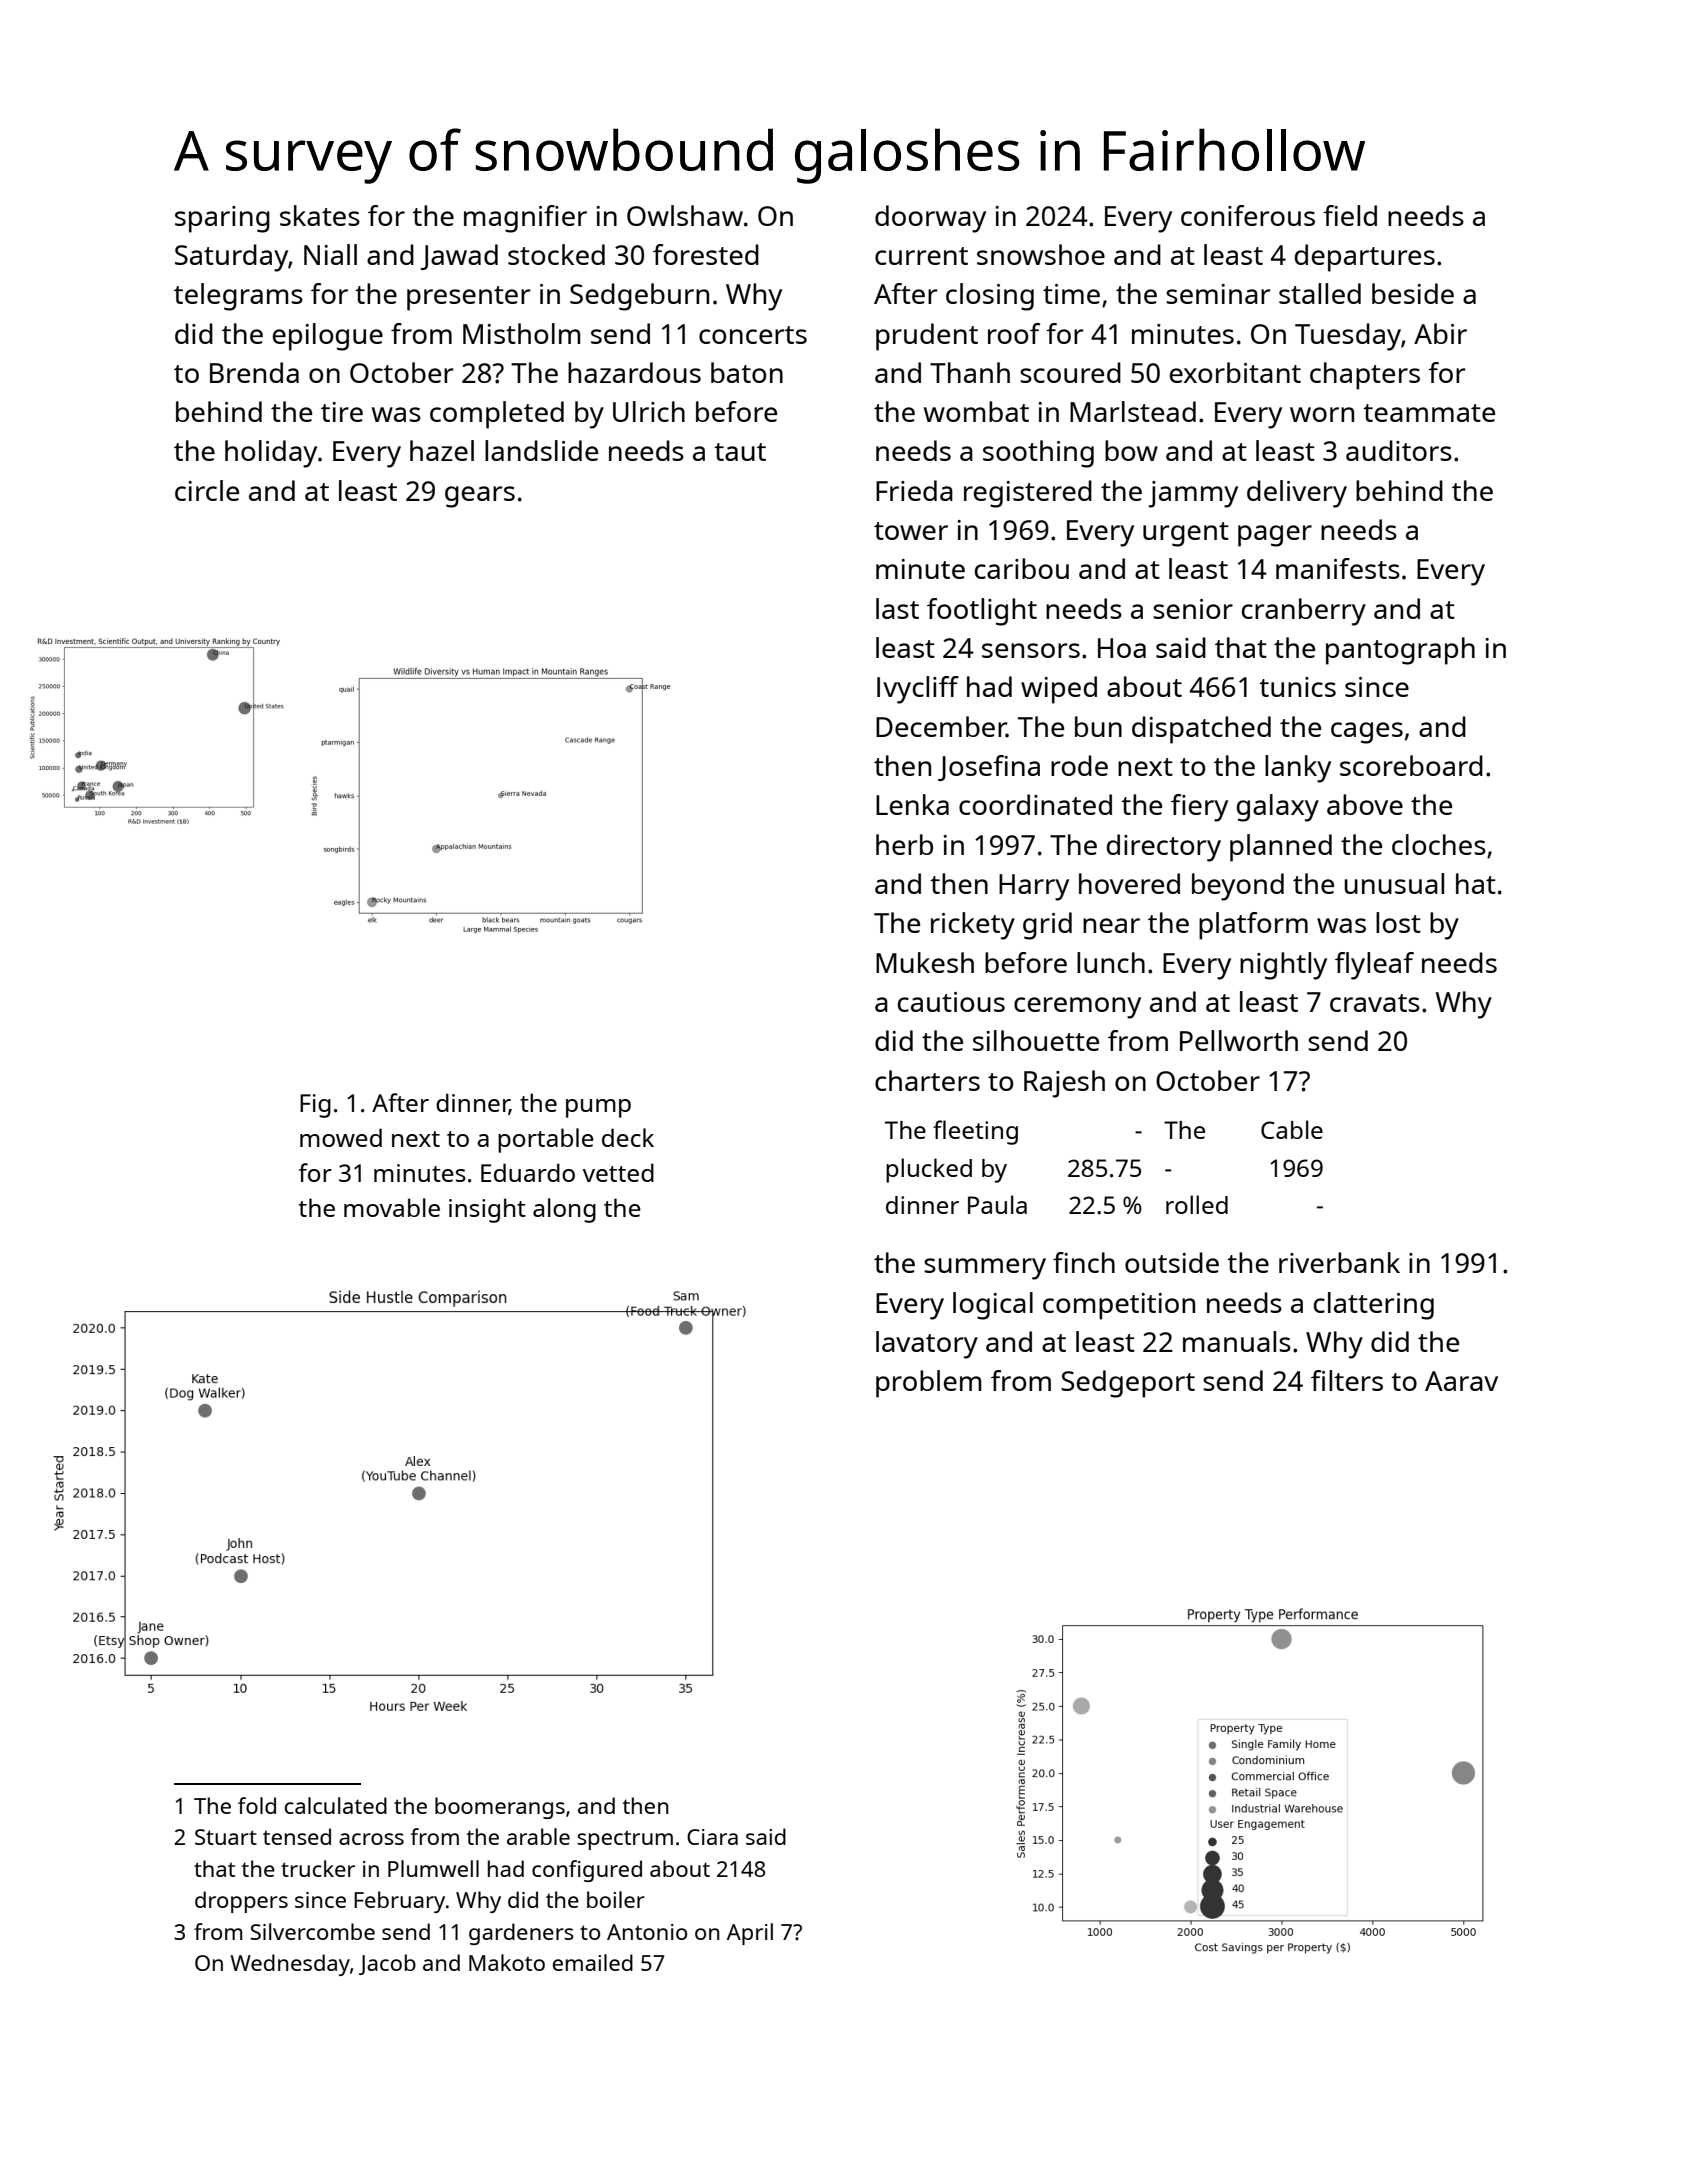 This page has height=2178, width=1683. I want to click on scoured, so click(1070, 372).
